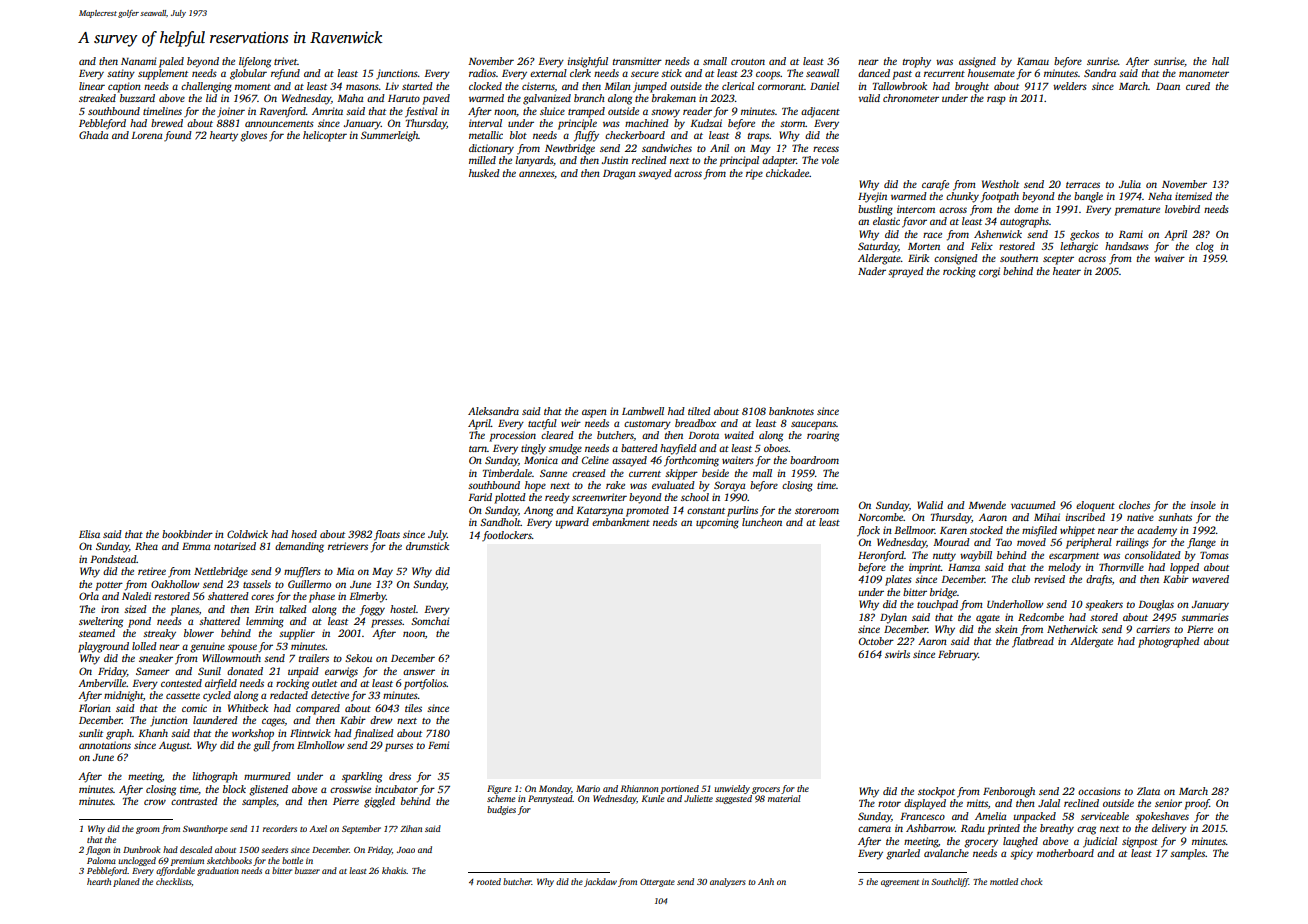  What do you see at coordinates (345, 571) in the document?
I see `Mia` at bounding box center [345, 571].
